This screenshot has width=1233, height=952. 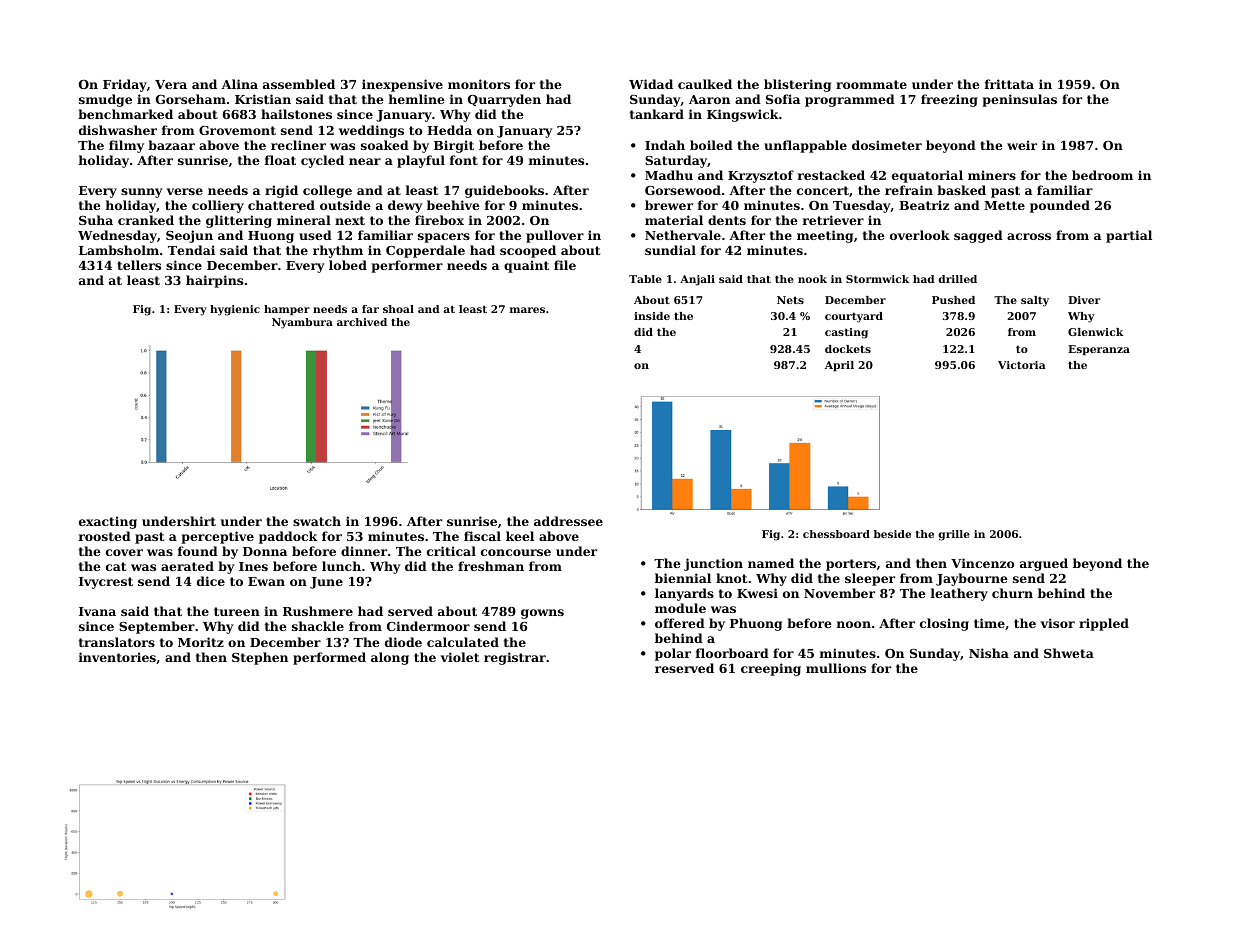 I want to click on frittata, so click(x=1009, y=84).
